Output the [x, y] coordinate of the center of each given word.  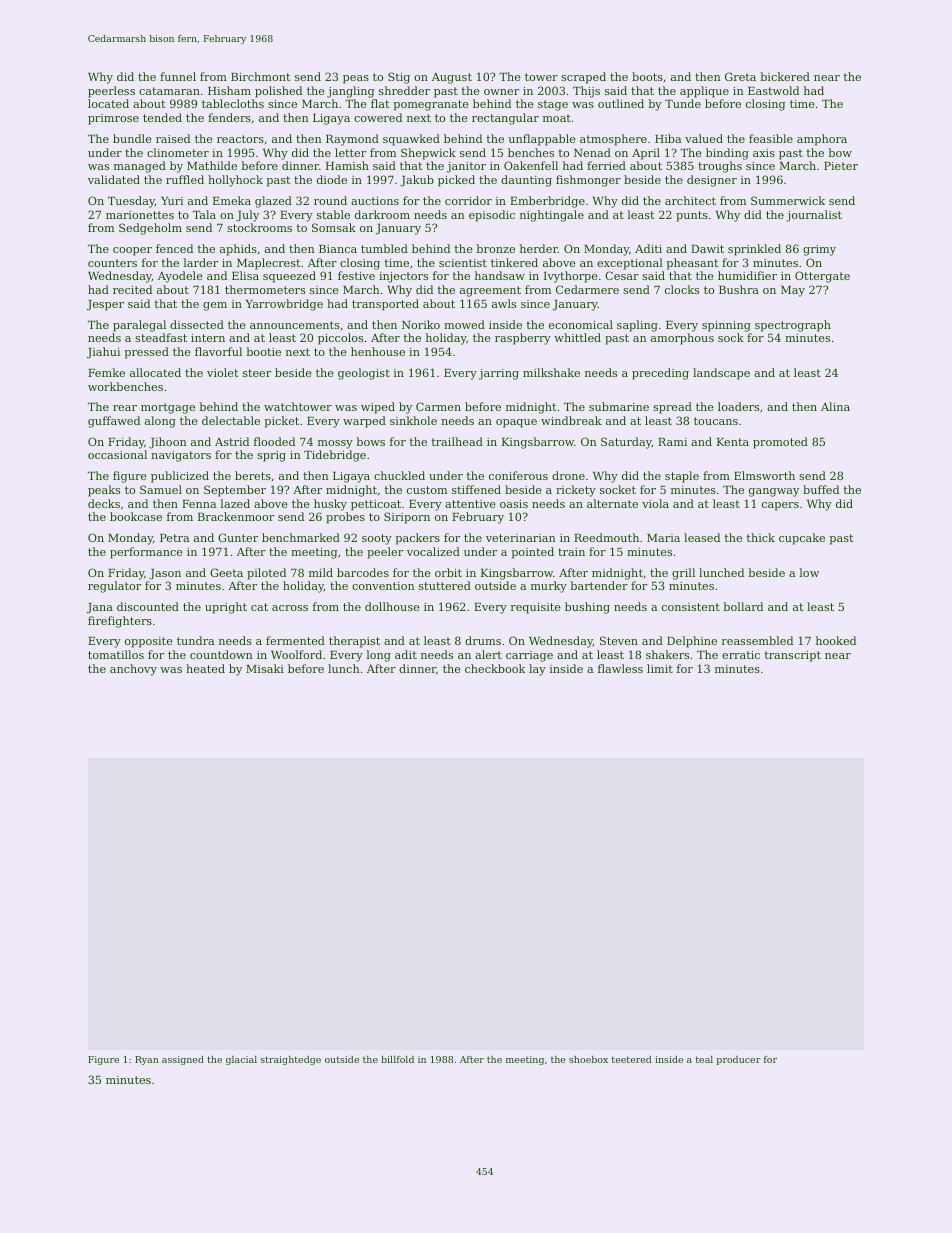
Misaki [265, 668]
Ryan [147, 1060]
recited [132, 289]
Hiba [668, 138]
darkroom [382, 214]
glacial [241, 1060]
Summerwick [788, 200]
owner [501, 92]
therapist [354, 642]
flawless [620, 668]
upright [226, 608]
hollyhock [235, 181]
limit [660, 668]
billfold [397, 1059]
